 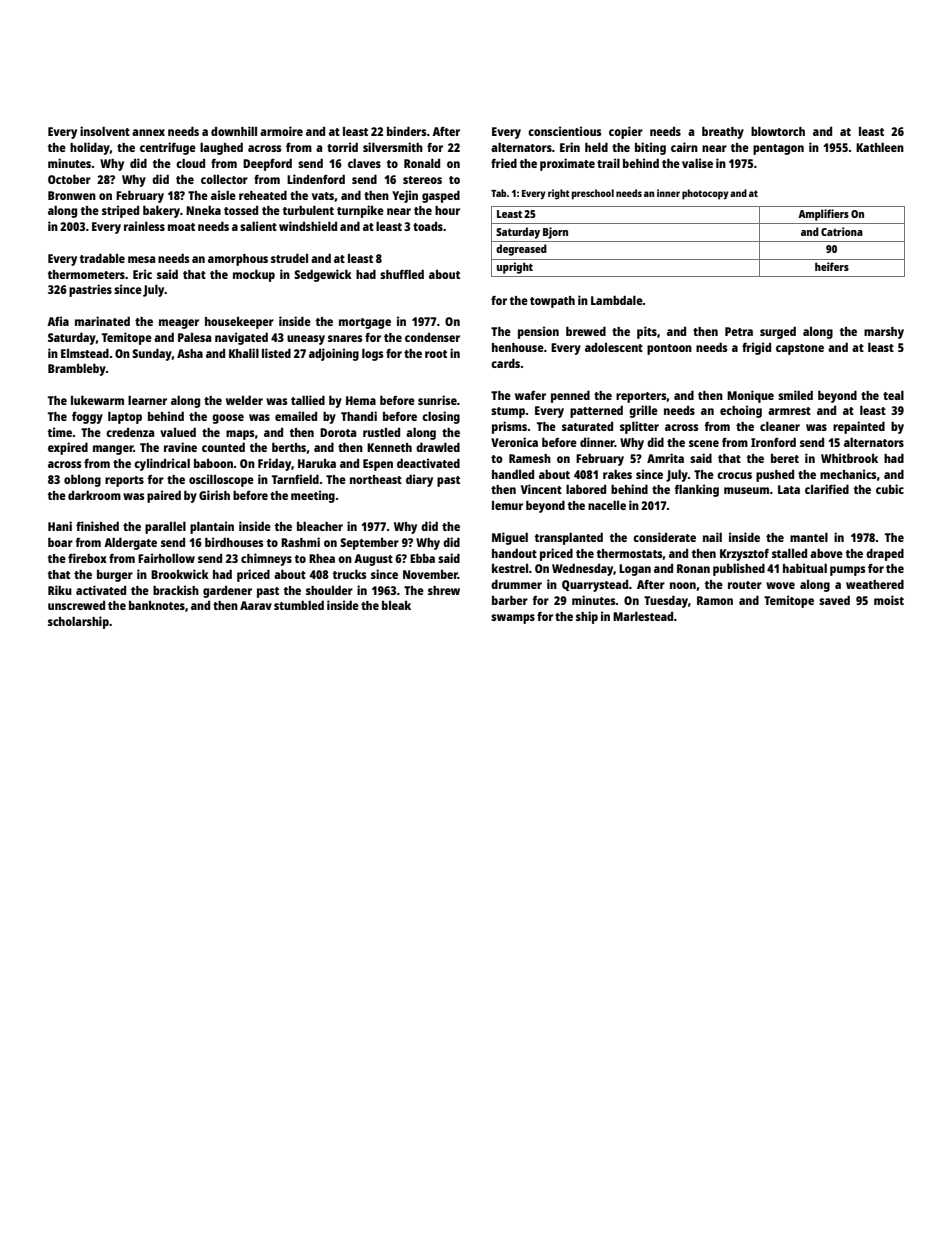 I want to click on armoire, so click(x=281, y=131).
